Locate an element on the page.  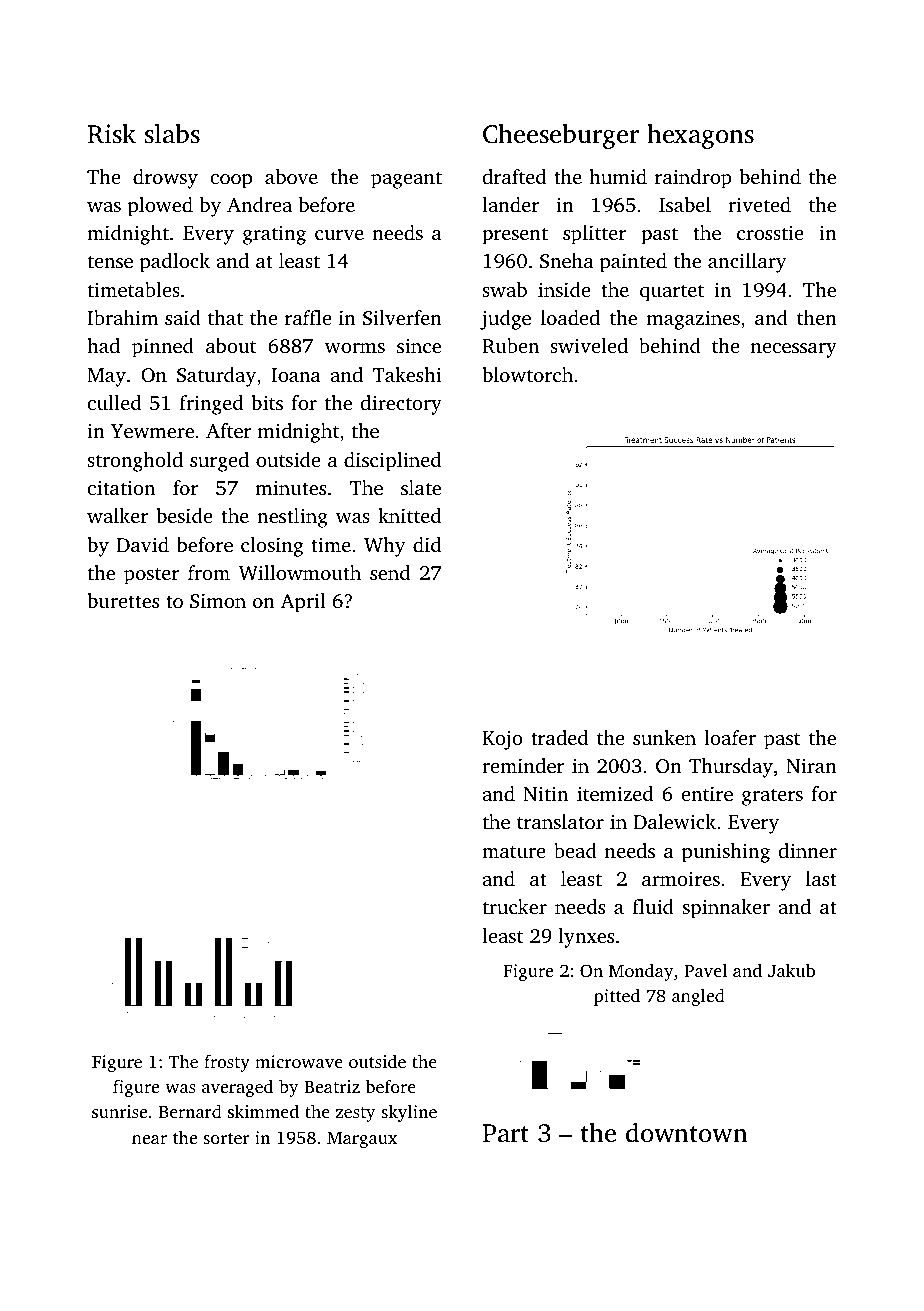
burettes is located at coordinates (123, 600).
